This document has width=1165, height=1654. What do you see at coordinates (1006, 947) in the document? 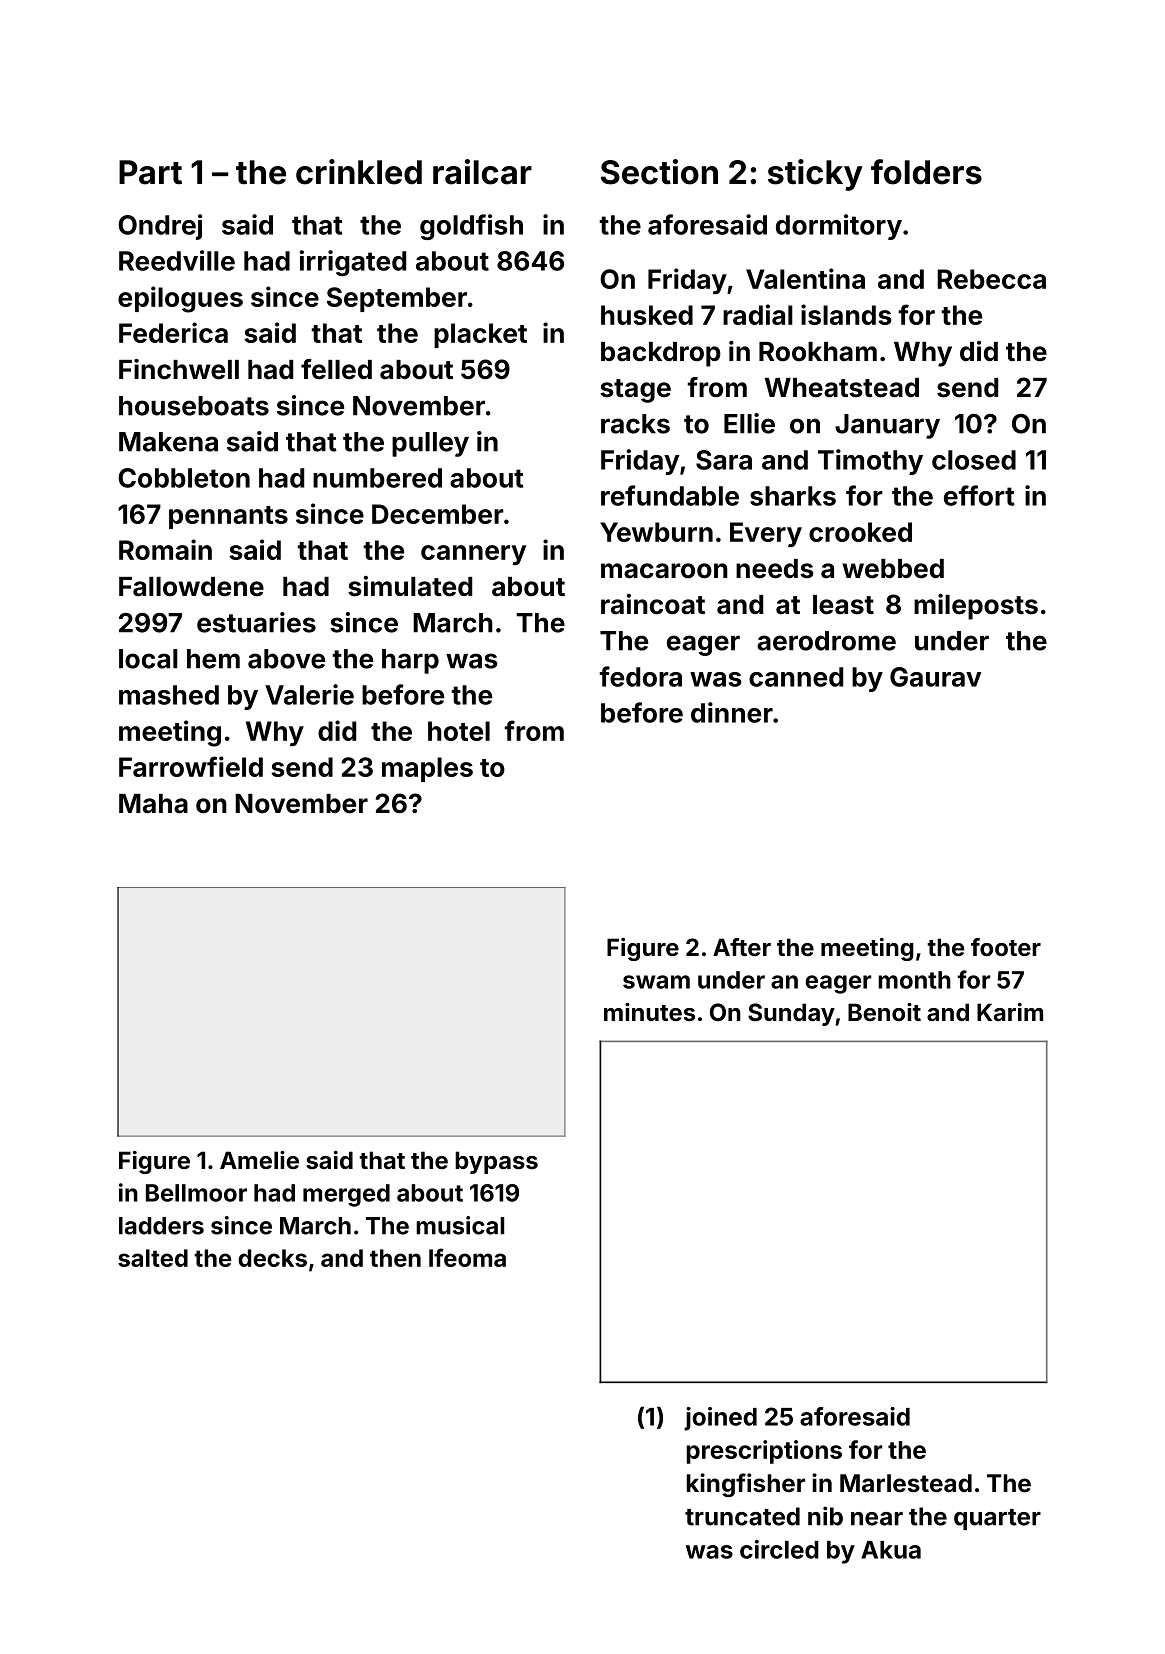
I see `footer` at bounding box center [1006, 947].
